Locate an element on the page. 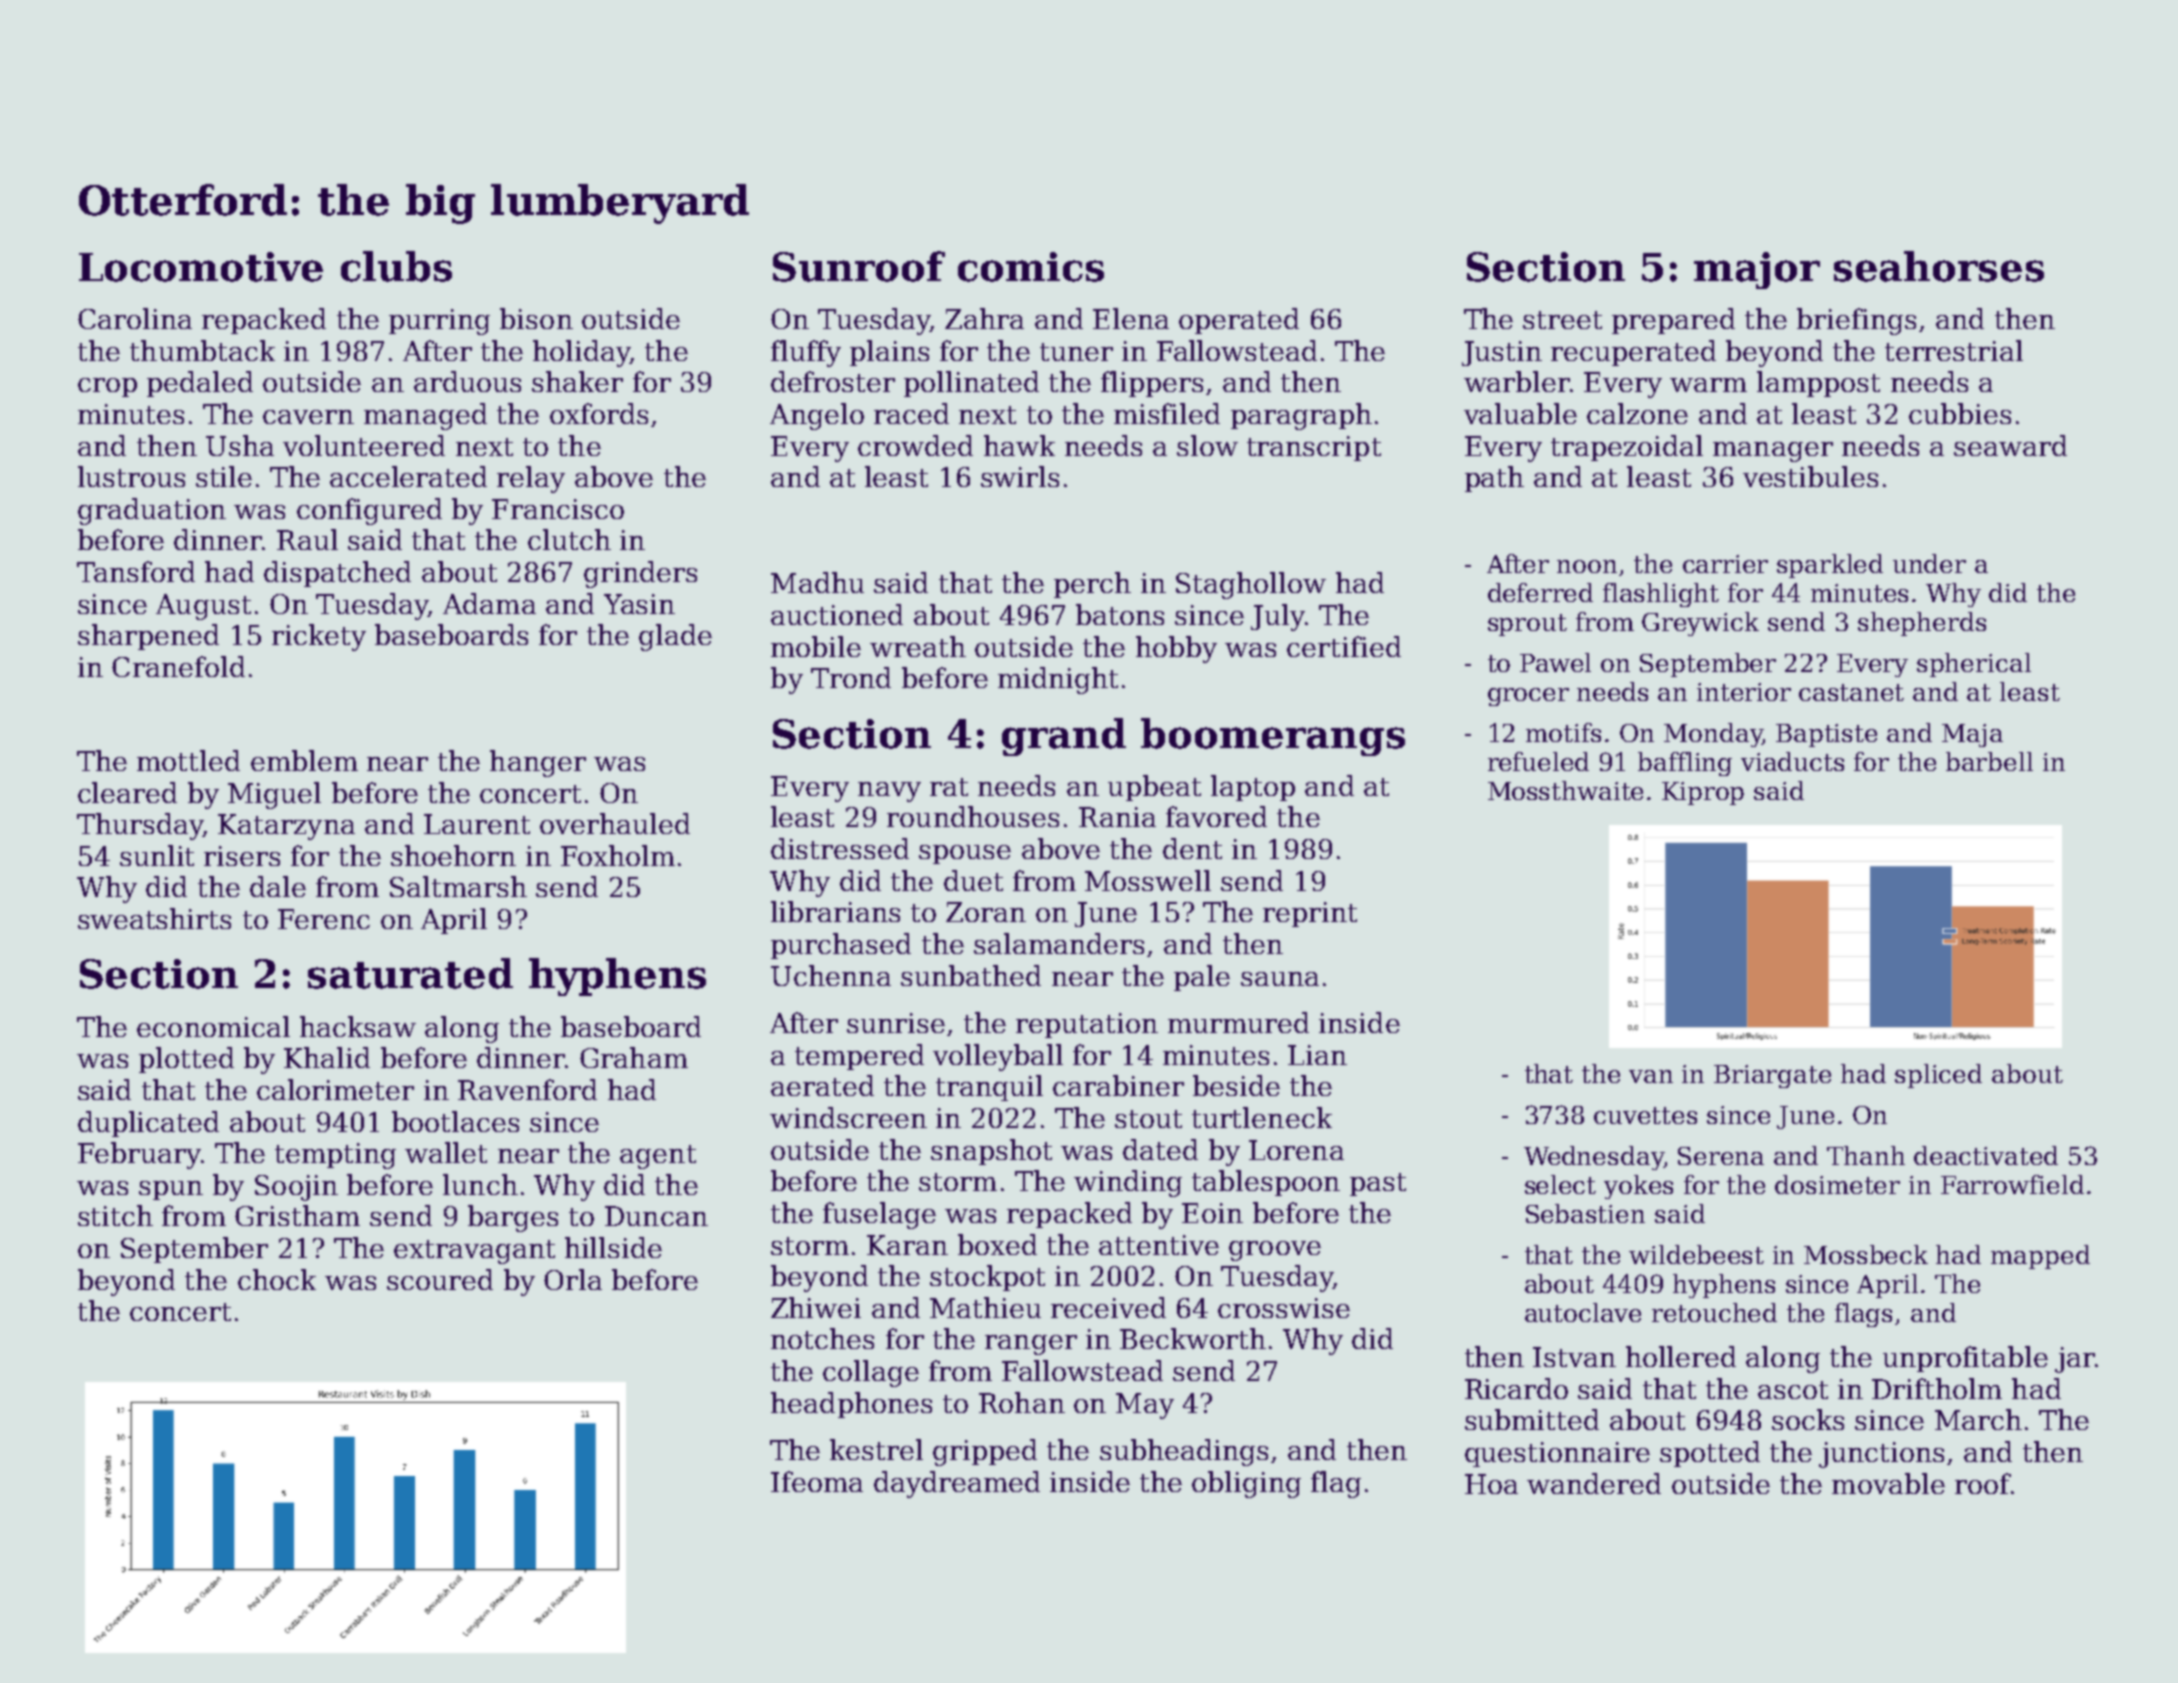 The height and width of the document is (1683, 2178). reprint is located at coordinates (1310, 914).
